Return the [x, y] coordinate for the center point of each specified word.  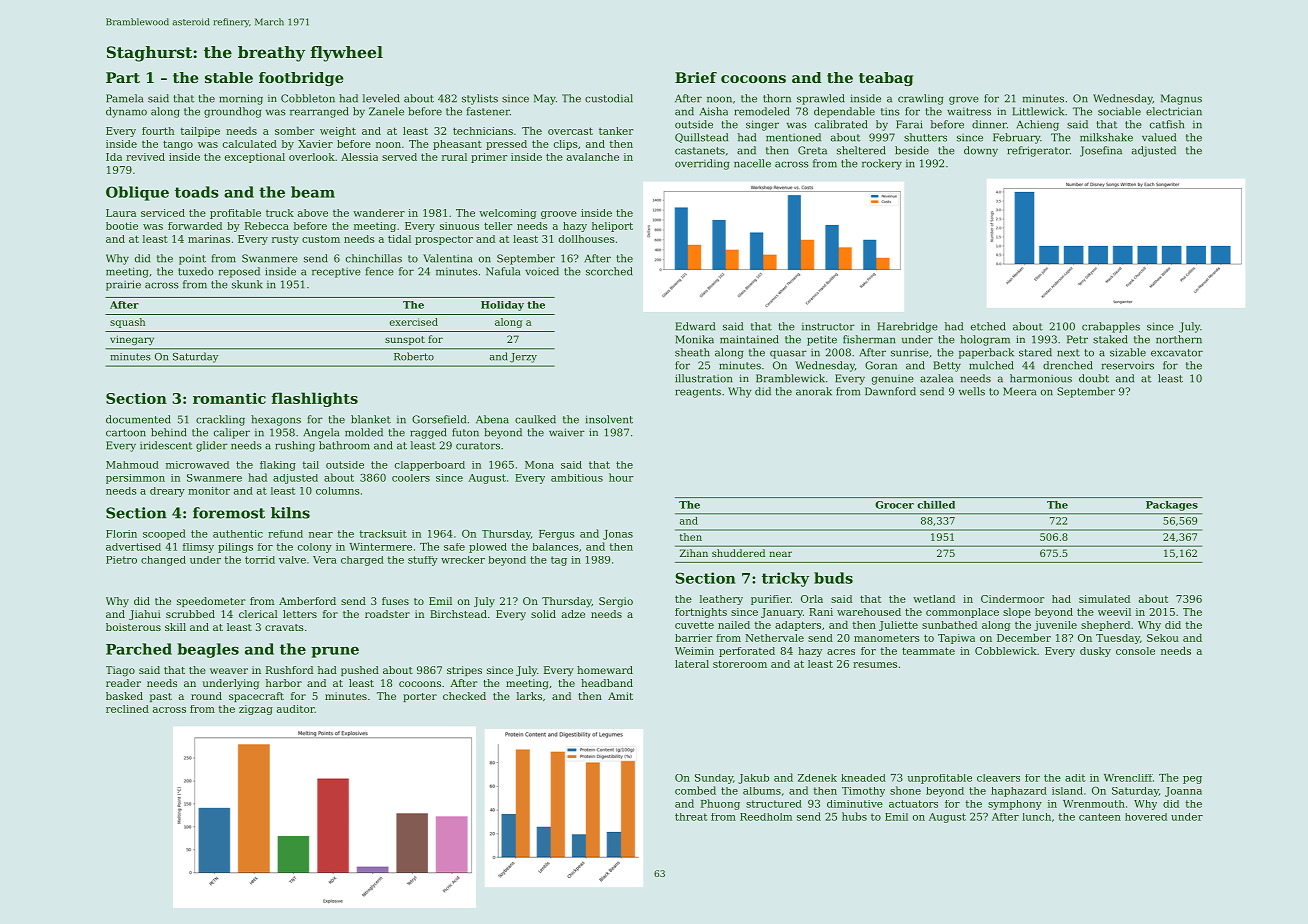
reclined [127, 709]
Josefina [1101, 151]
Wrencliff [1128, 778]
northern [1179, 339]
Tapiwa [956, 639]
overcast [570, 131]
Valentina [447, 258]
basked [124, 696]
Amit [620, 696]
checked [464, 696]
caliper [232, 433]
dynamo [126, 112]
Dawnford [890, 391]
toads [197, 192]
